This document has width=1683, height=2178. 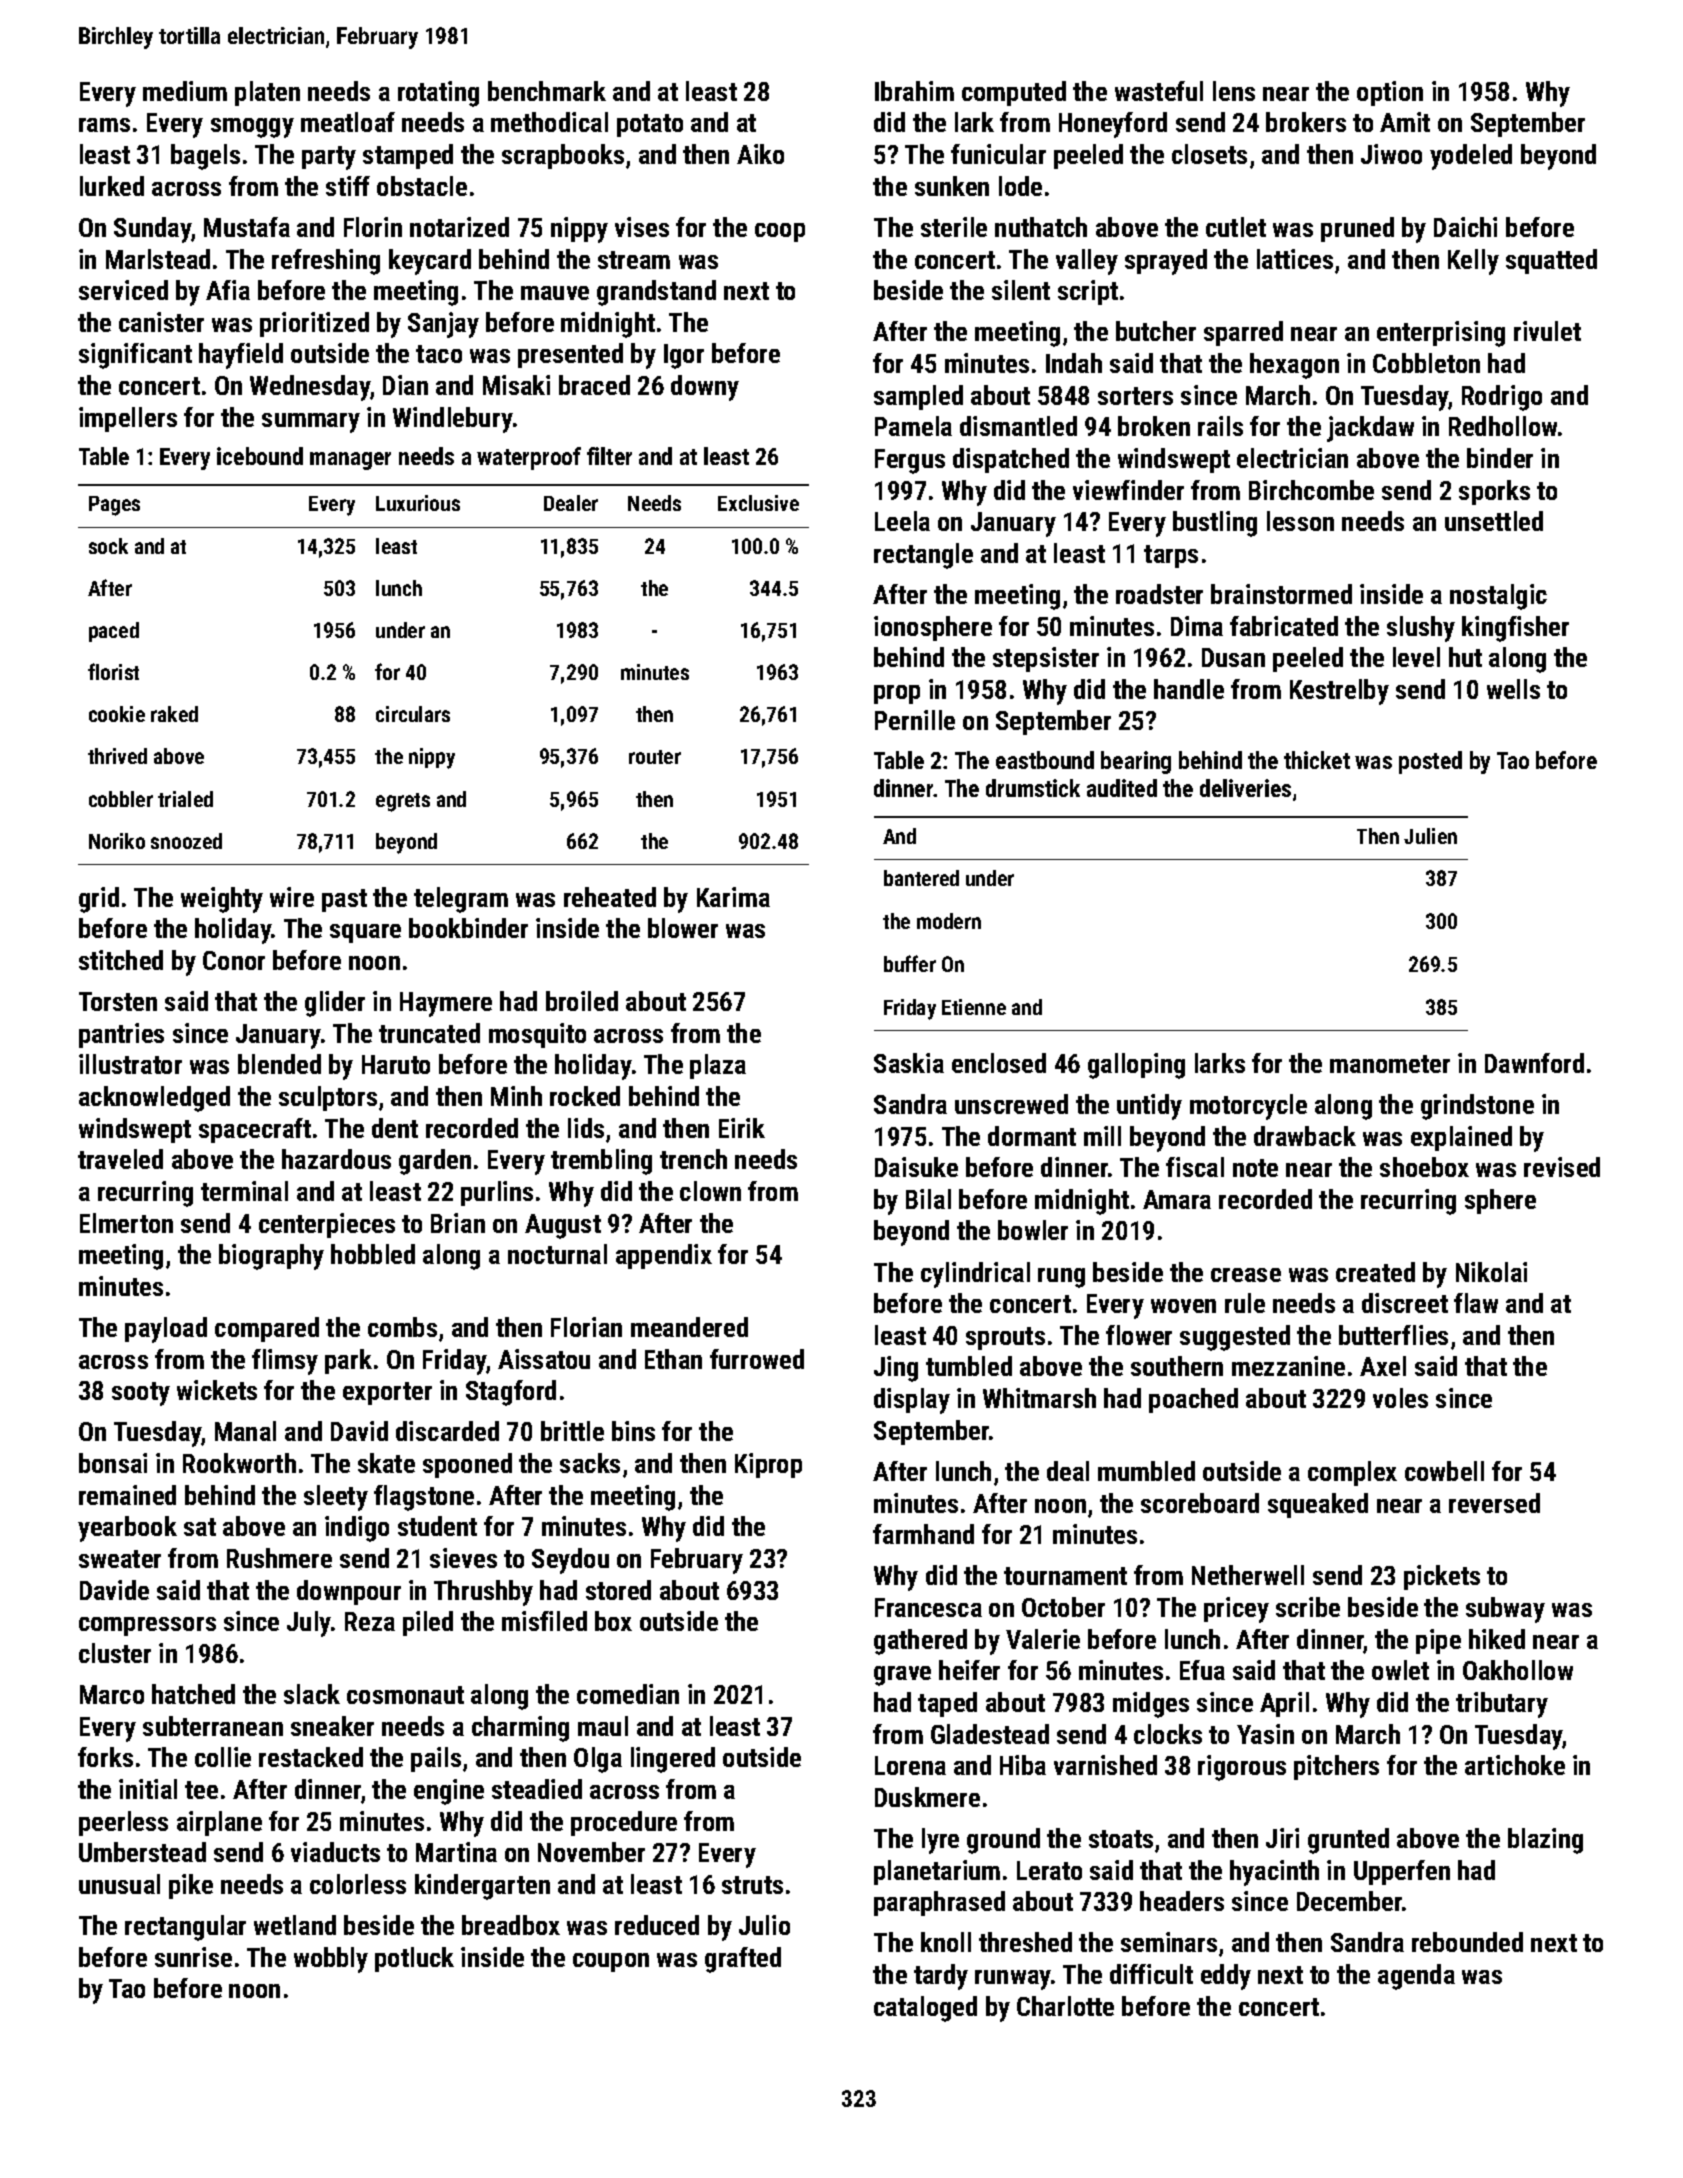 What do you see at coordinates (119, 1884) in the document?
I see `unusual` at bounding box center [119, 1884].
